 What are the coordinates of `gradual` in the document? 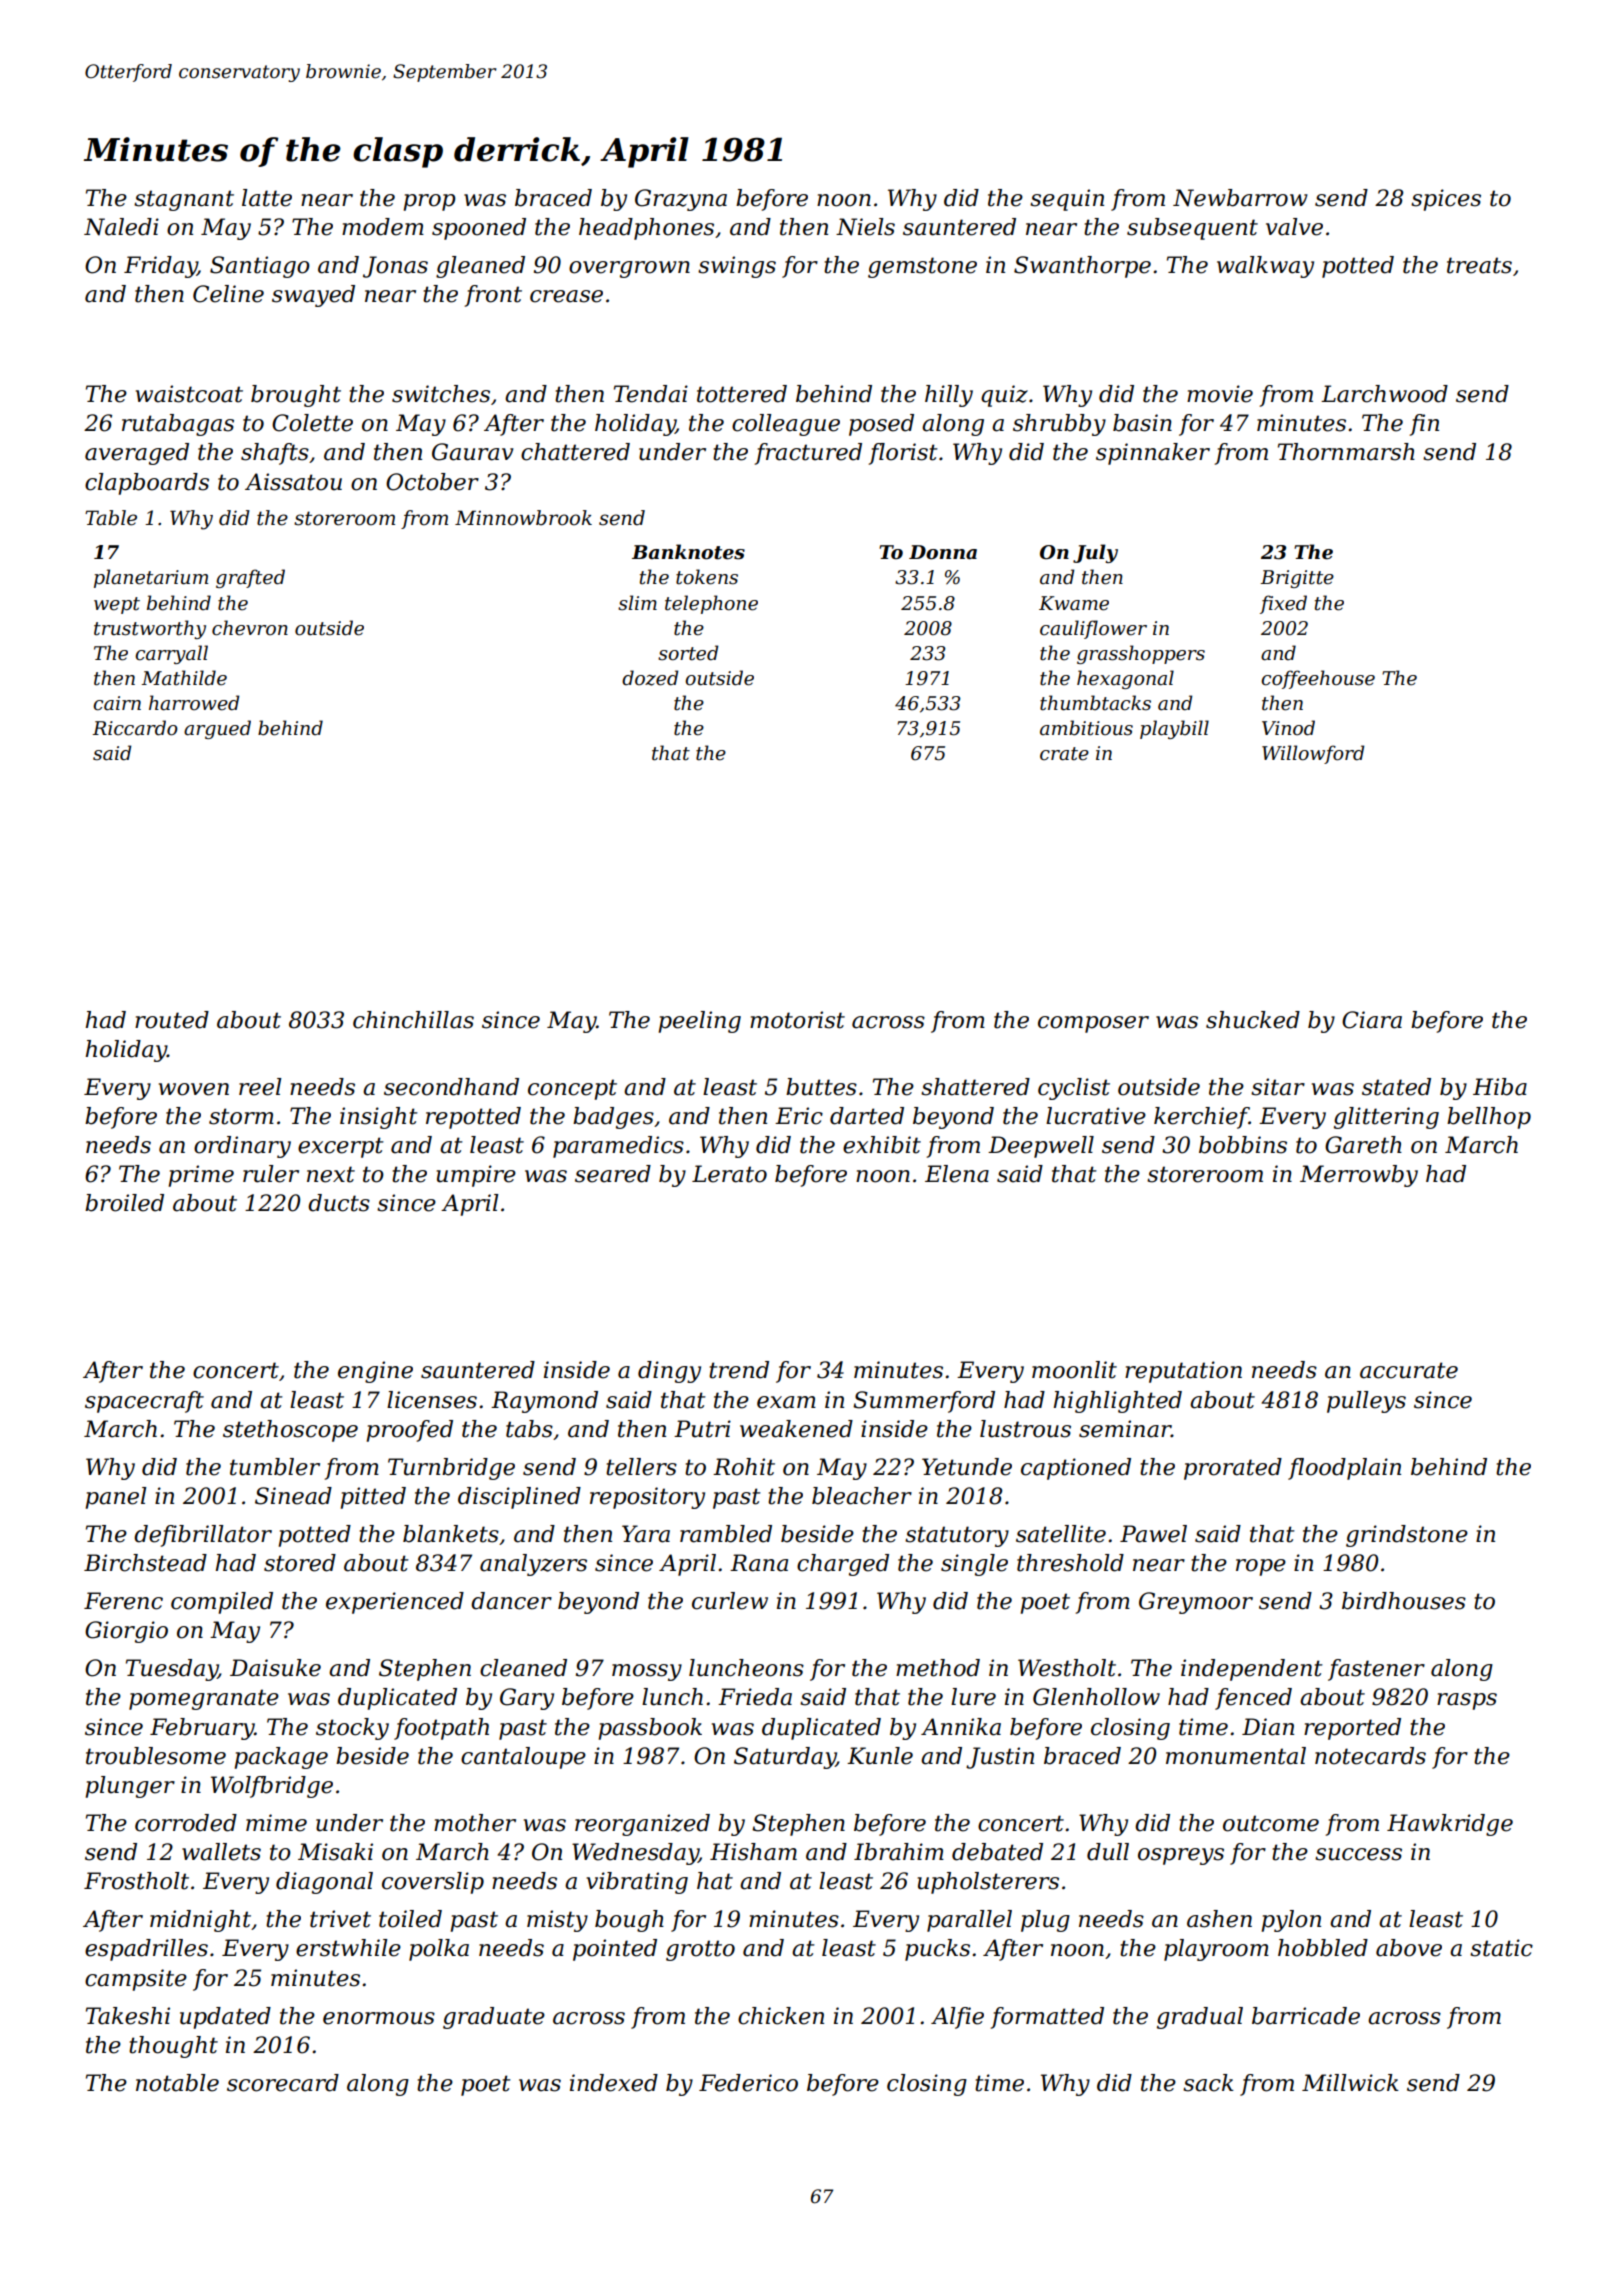 It's located at (1200, 2018).
